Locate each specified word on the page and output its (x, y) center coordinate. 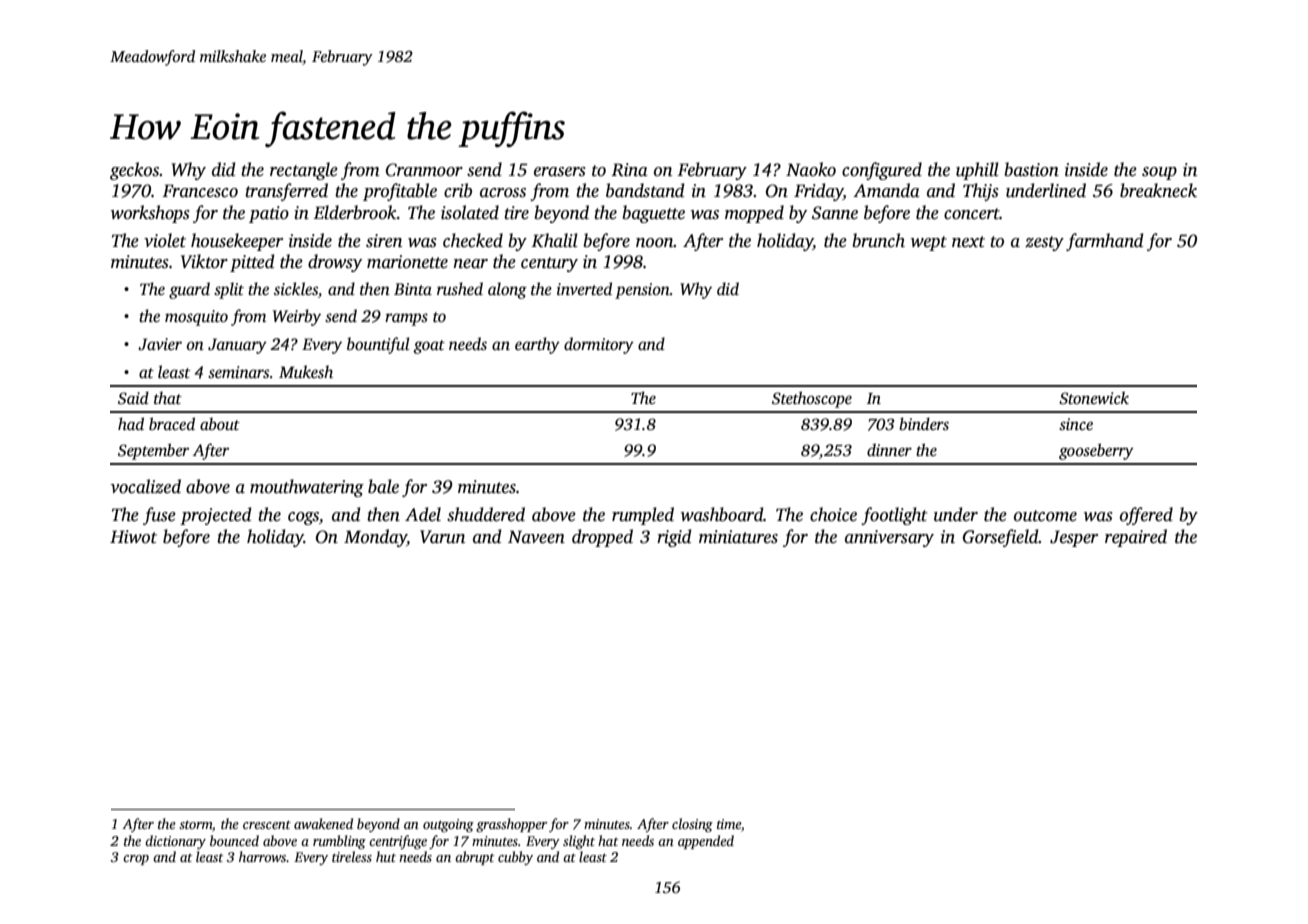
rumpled (643, 516)
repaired (1136, 538)
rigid (674, 538)
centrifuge (398, 842)
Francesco (200, 191)
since (1076, 424)
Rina (629, 170)
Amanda (886, 190)
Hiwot (133, 537)
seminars (238, 372)
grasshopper (511, 825)
